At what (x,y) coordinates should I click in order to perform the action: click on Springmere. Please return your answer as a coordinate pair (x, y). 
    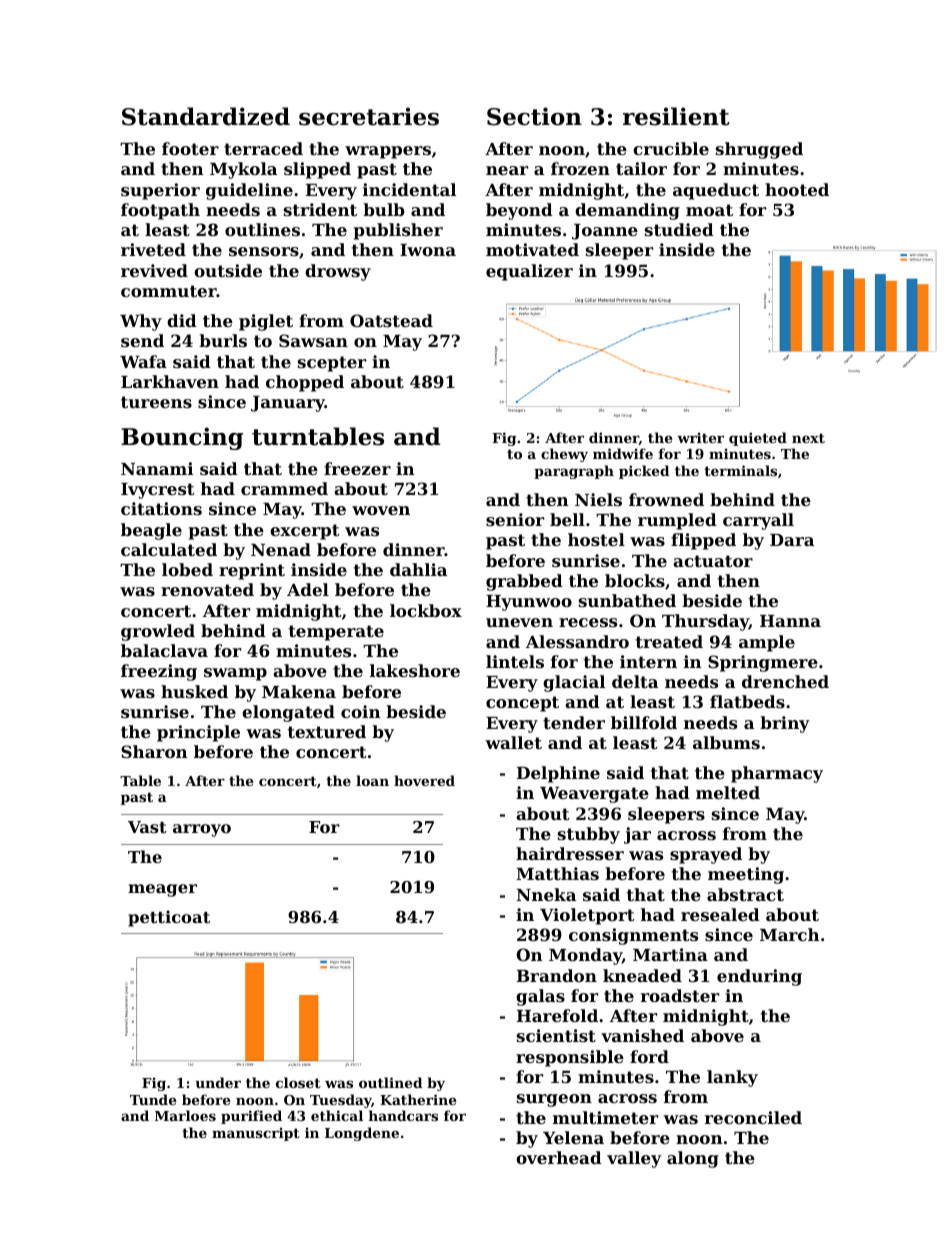
    Looking at the image, I should click on (763, 663).
